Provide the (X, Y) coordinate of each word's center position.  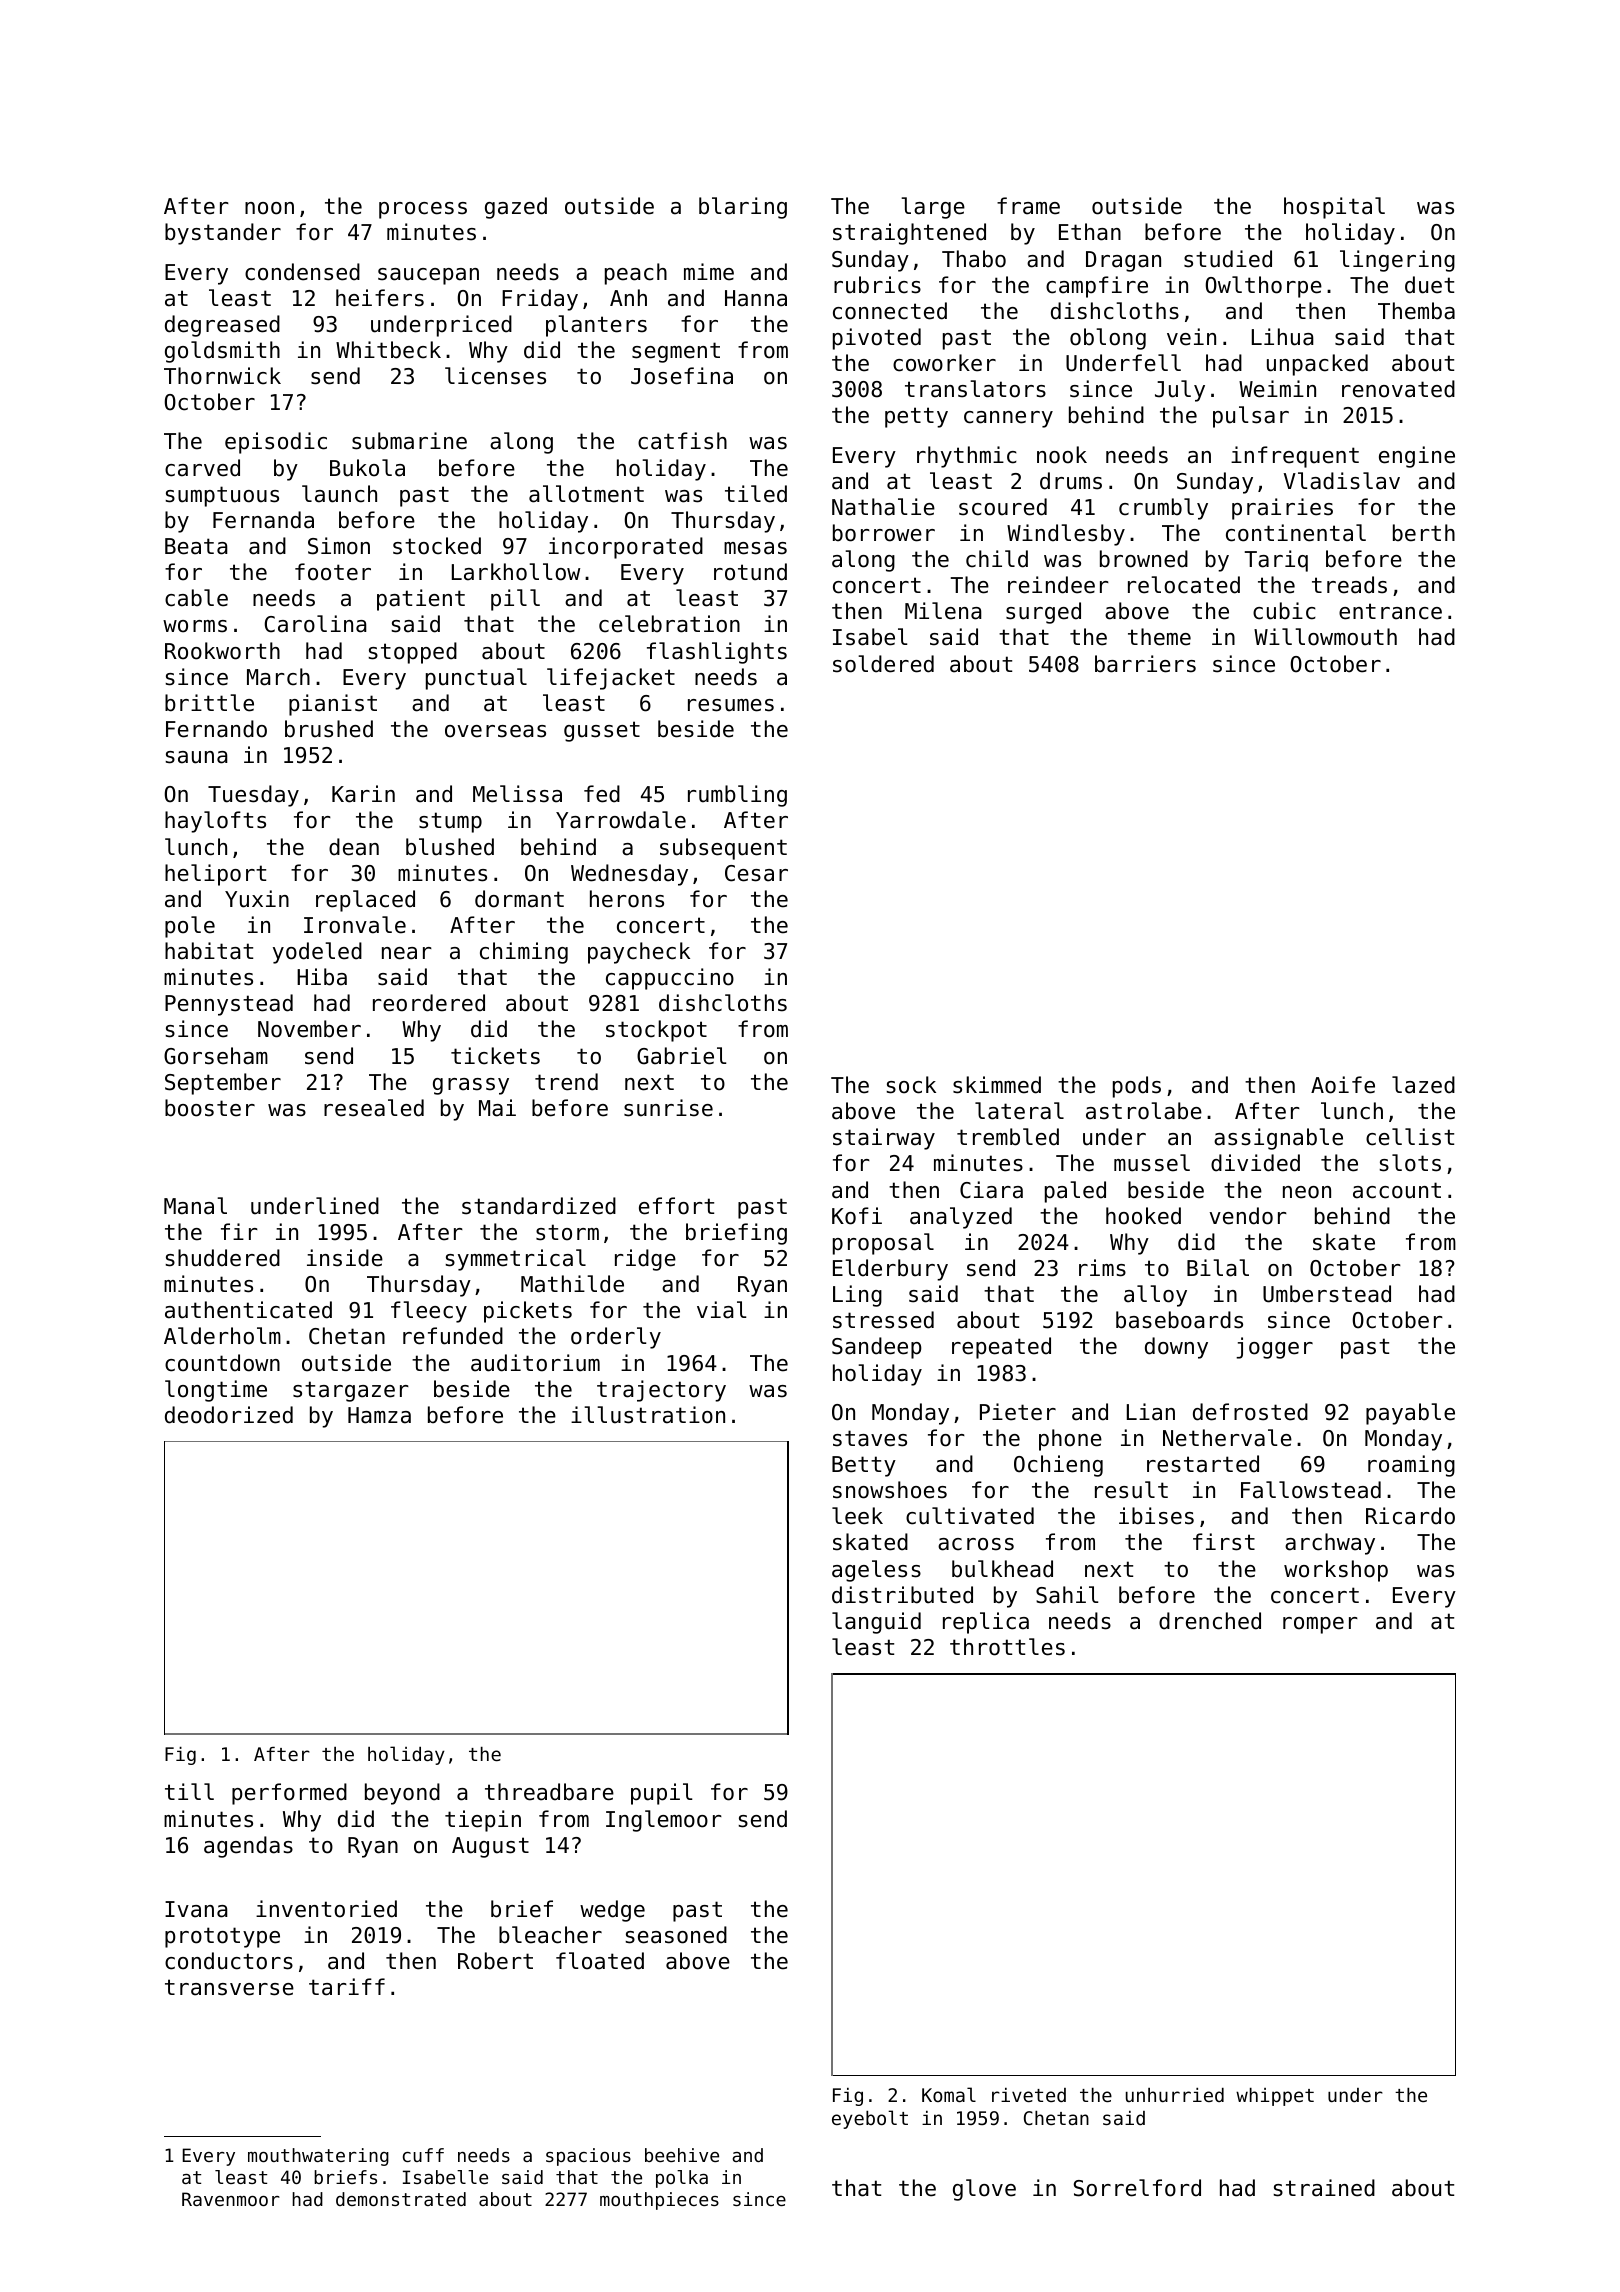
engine (1417, 457)
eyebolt (870, 2119)
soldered (883, 664)
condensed (302, 272)
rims (1102, 1268)
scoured (1003, 507)
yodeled (317, 953)
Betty (864, 1466)
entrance (1390, 611)
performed (289, 1794)
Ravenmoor (231, 2199)
